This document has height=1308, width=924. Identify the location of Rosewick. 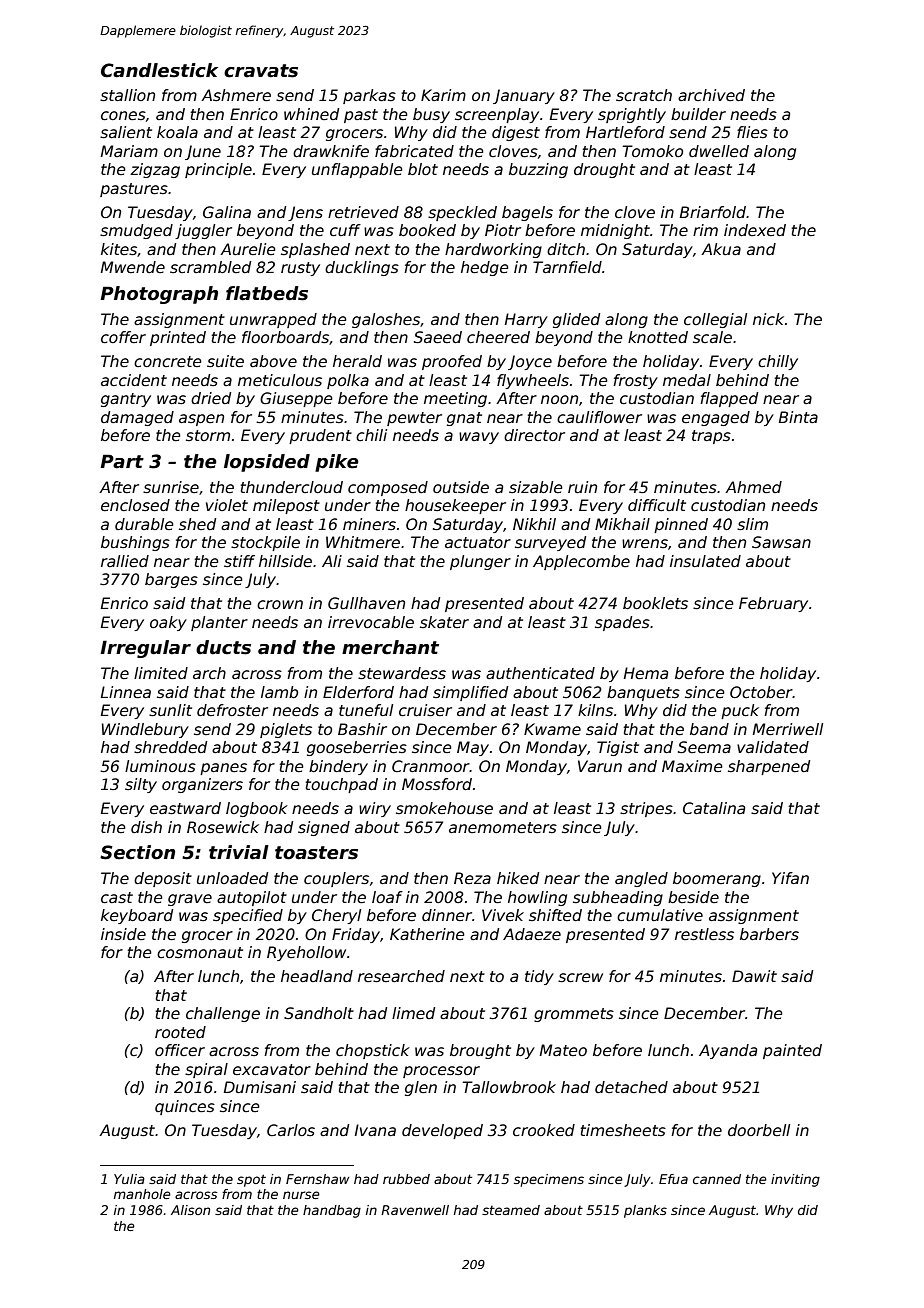
(223, 827).
